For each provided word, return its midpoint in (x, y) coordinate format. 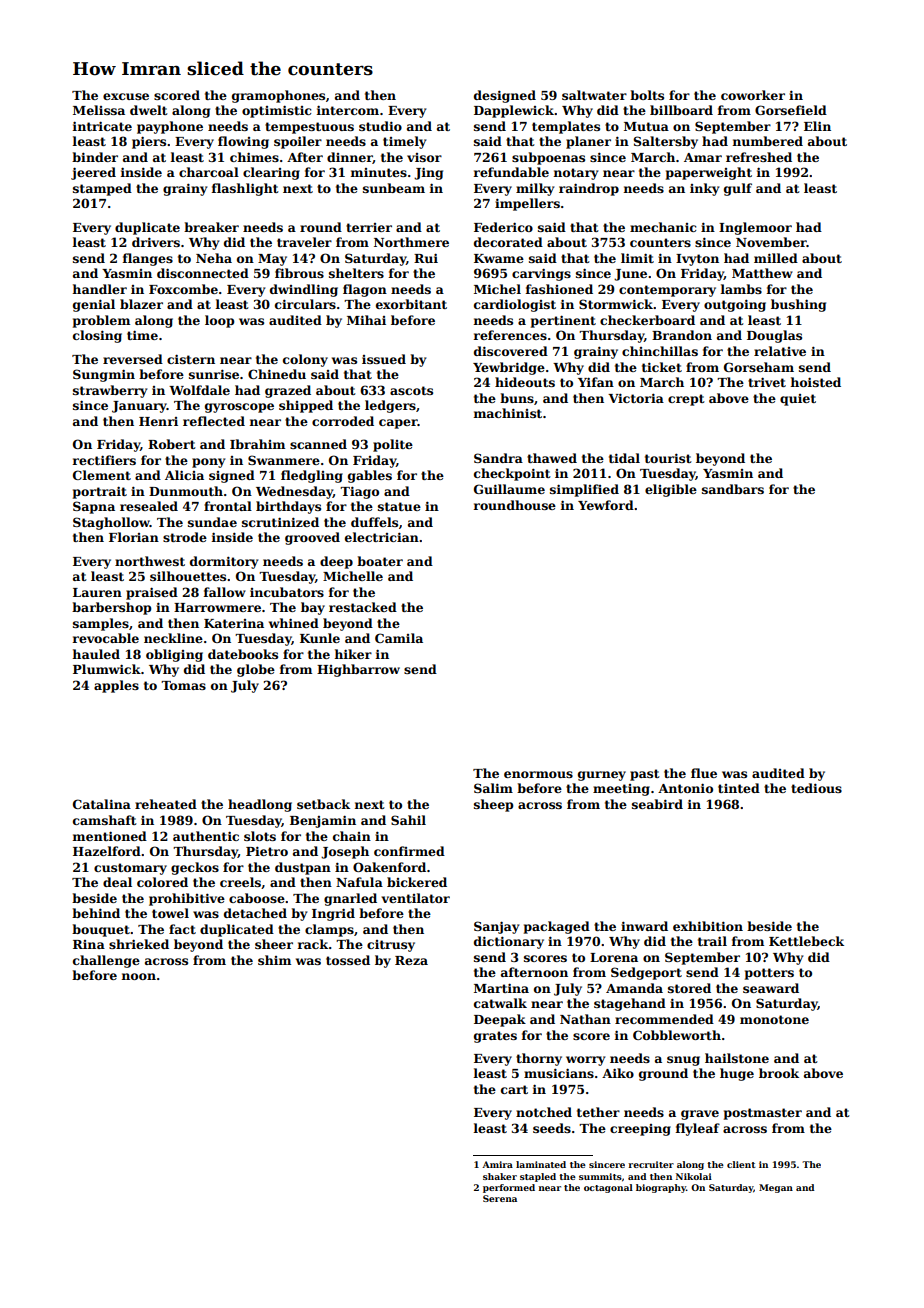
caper (398, 424)
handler (100, 289)
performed (509, 1188)
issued (384, 359)
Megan (776, 1188)
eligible (671, 490)
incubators (287, 592)
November (771, 242)
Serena (500, 1198)
